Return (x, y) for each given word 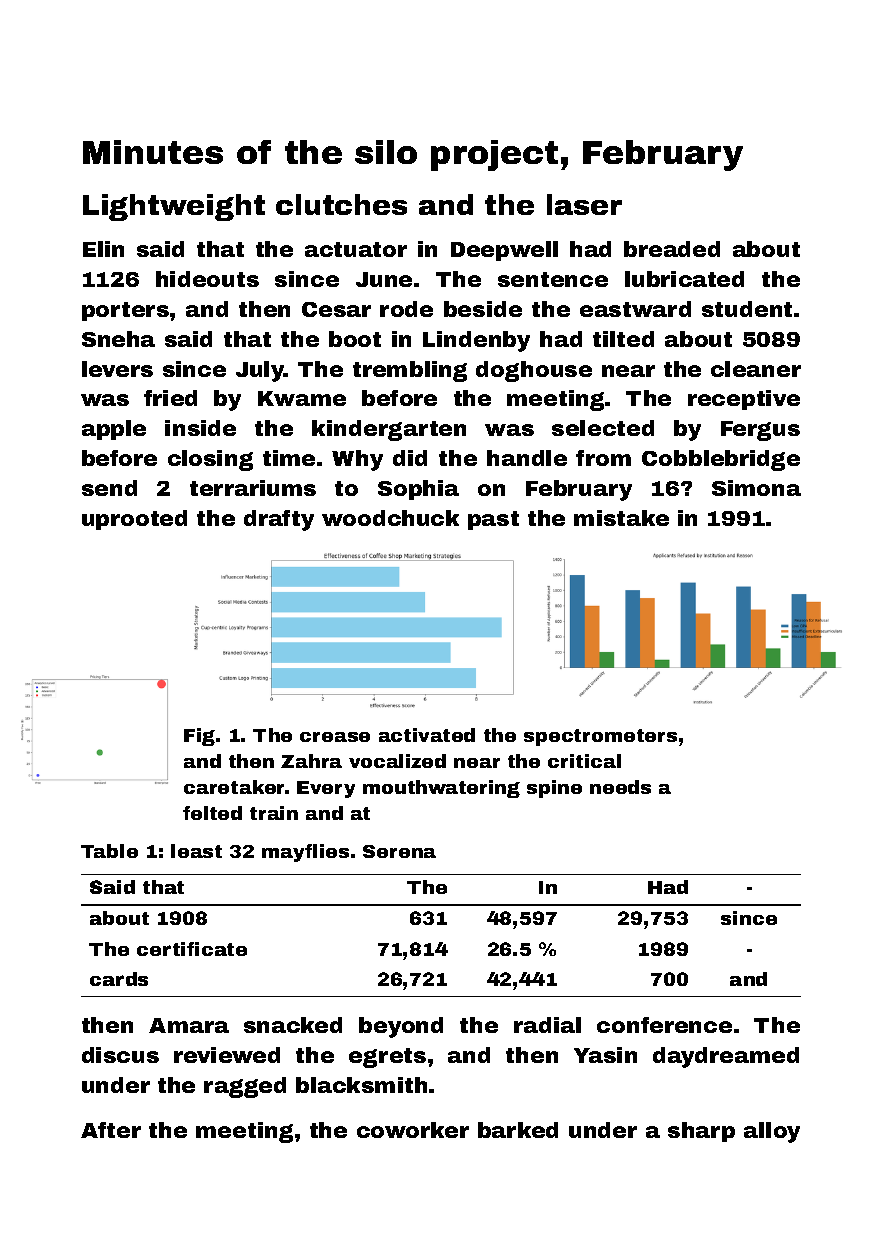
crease (335, 737)
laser (584, 204)
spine (554, 789)
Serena (399, 851)
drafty (279, 520)
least (196, 851)
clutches (341, 204)
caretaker (234, 787)
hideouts (207, 279)
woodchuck (390, 518)
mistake (621, 518)
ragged (245, 1087)
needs (620, 787)
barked (518, 1130)
